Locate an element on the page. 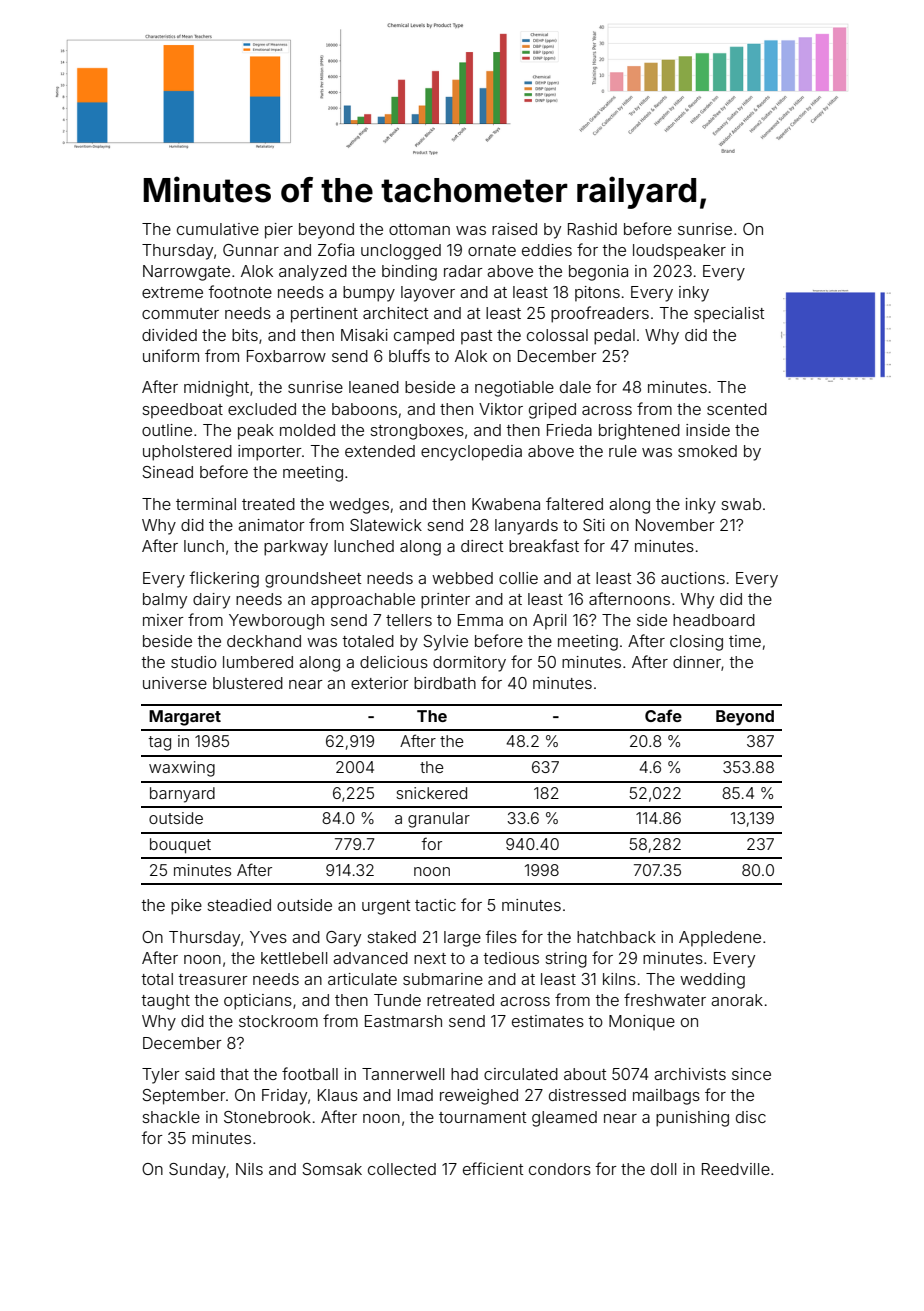 The height and width of the document is (1311, 924). begonia is located at coordinates (598, 273).
